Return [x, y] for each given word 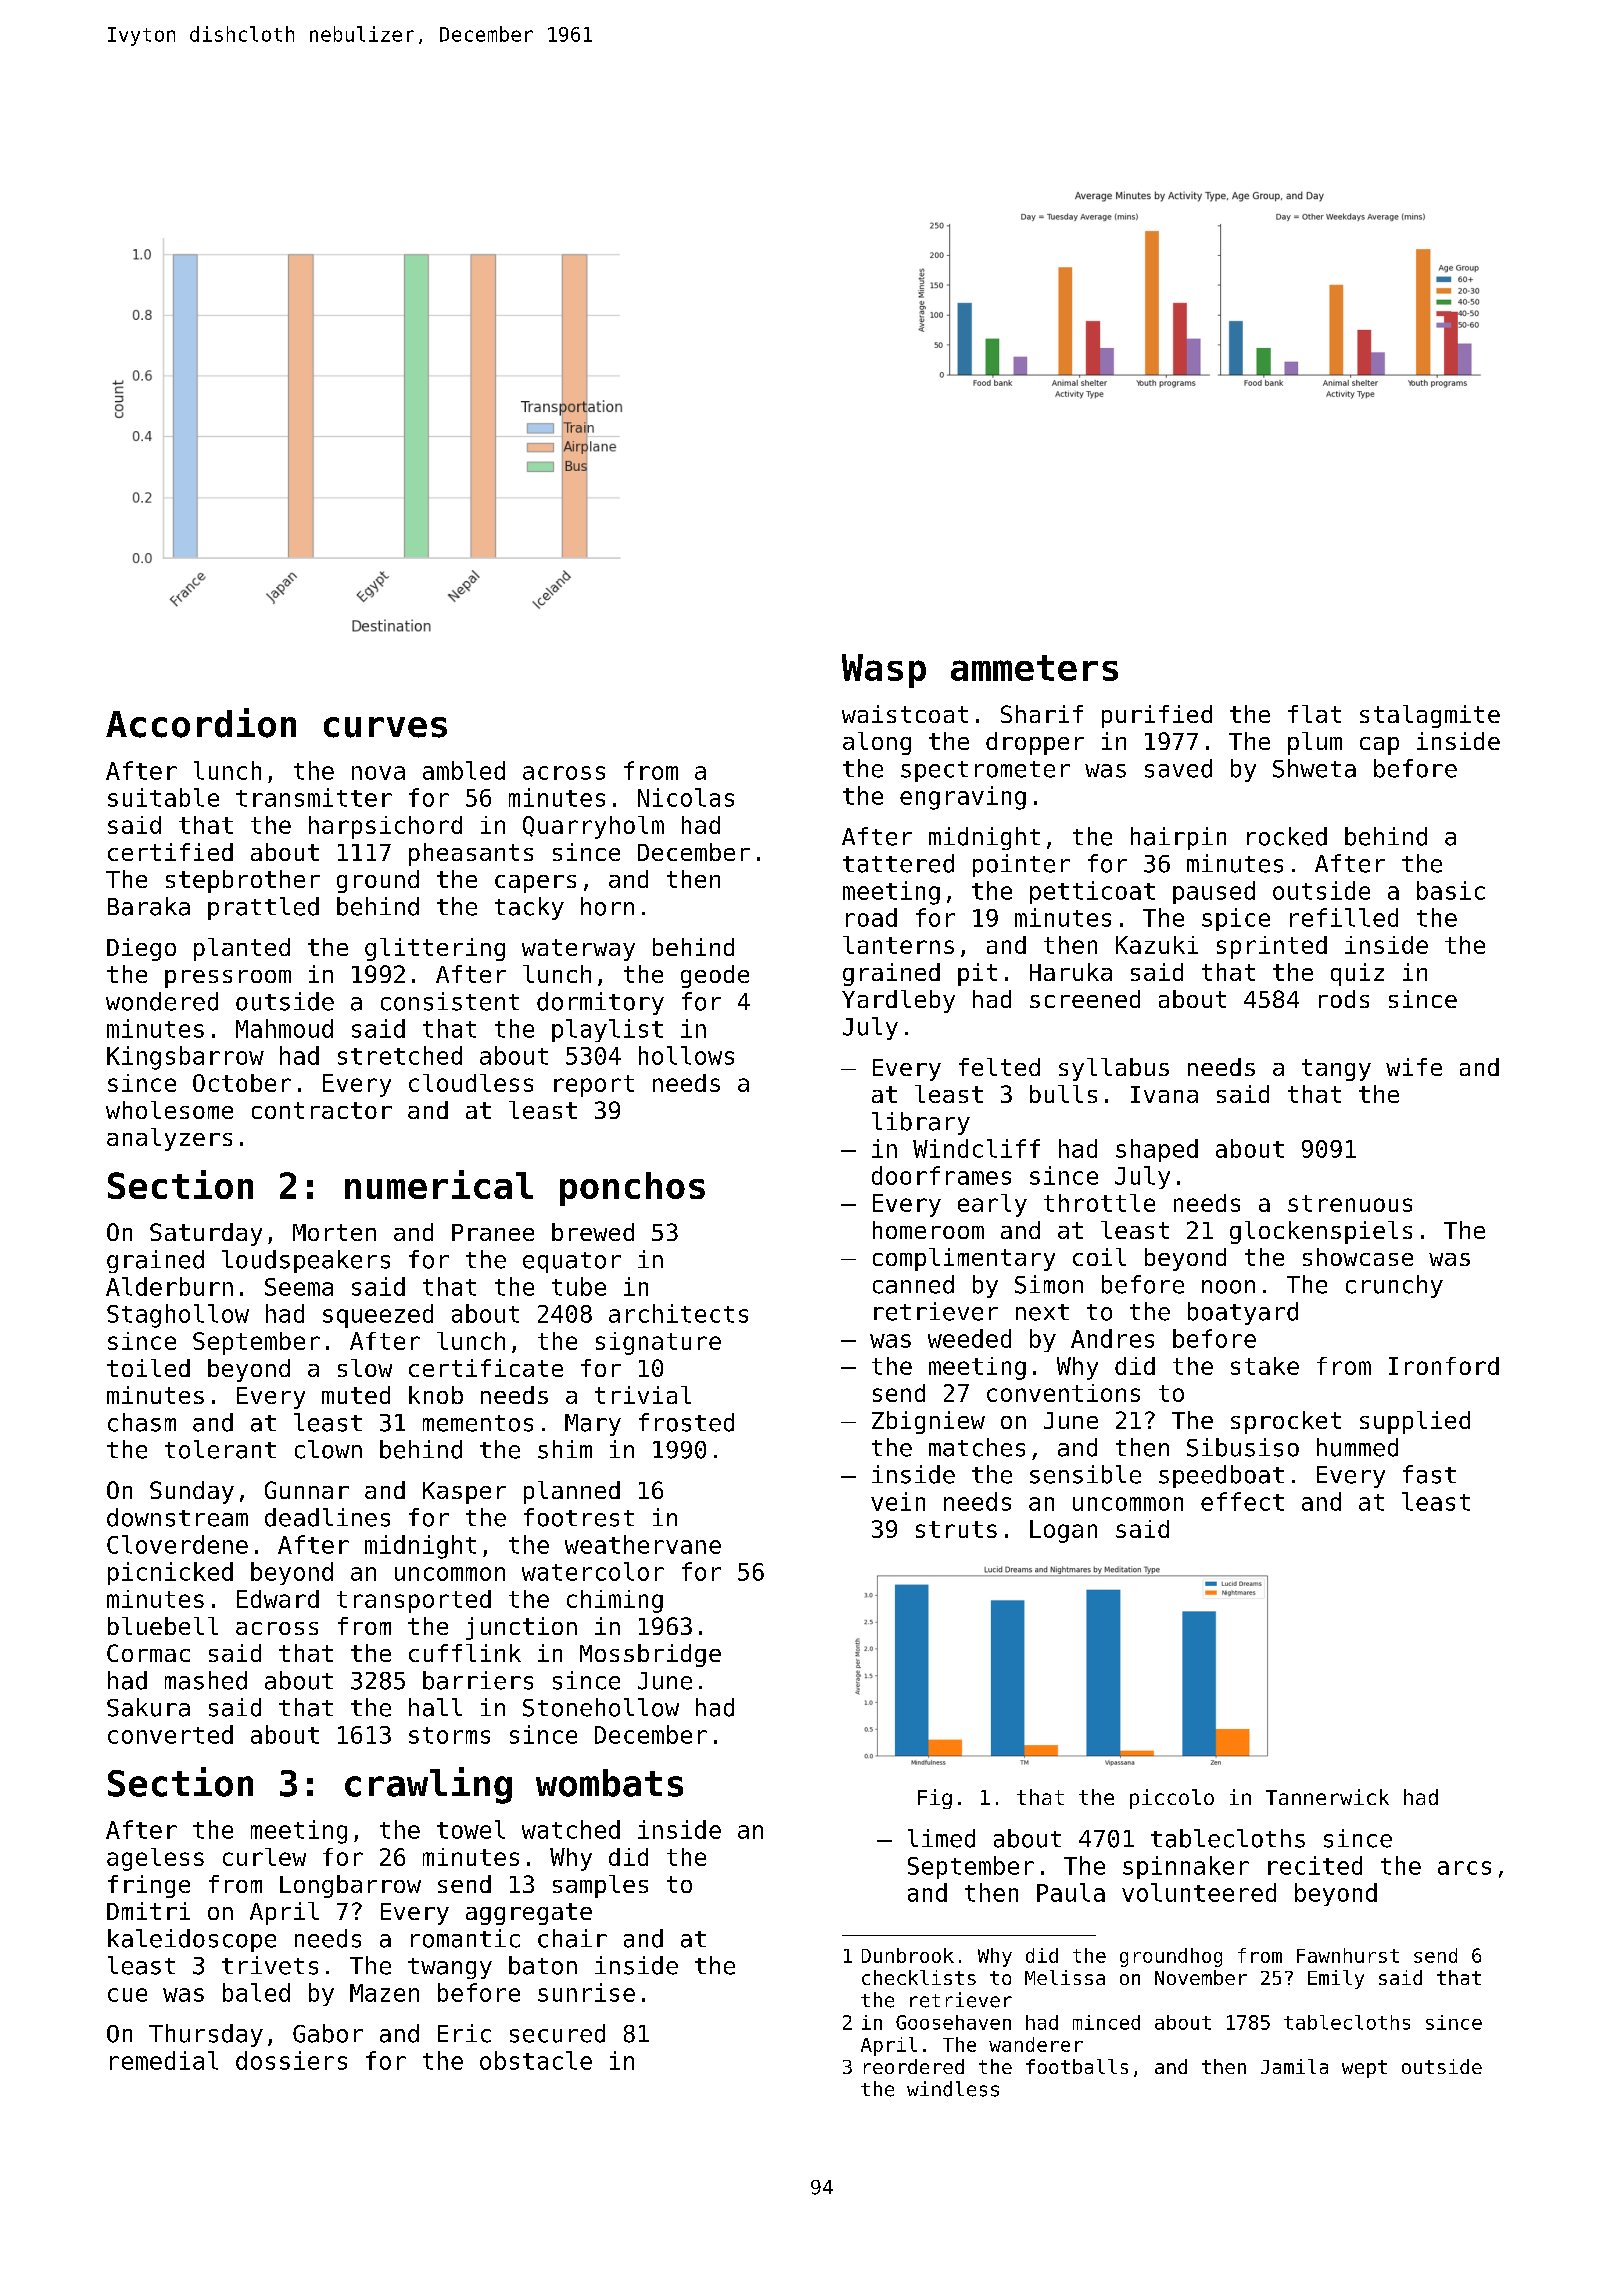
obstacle [536, 2060]
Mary [593, 1425]
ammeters [1034, 668]
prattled [263, 908]
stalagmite [1430, 716]
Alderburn [169, 1286]
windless [953, 2089]
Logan [1063, 1531]
